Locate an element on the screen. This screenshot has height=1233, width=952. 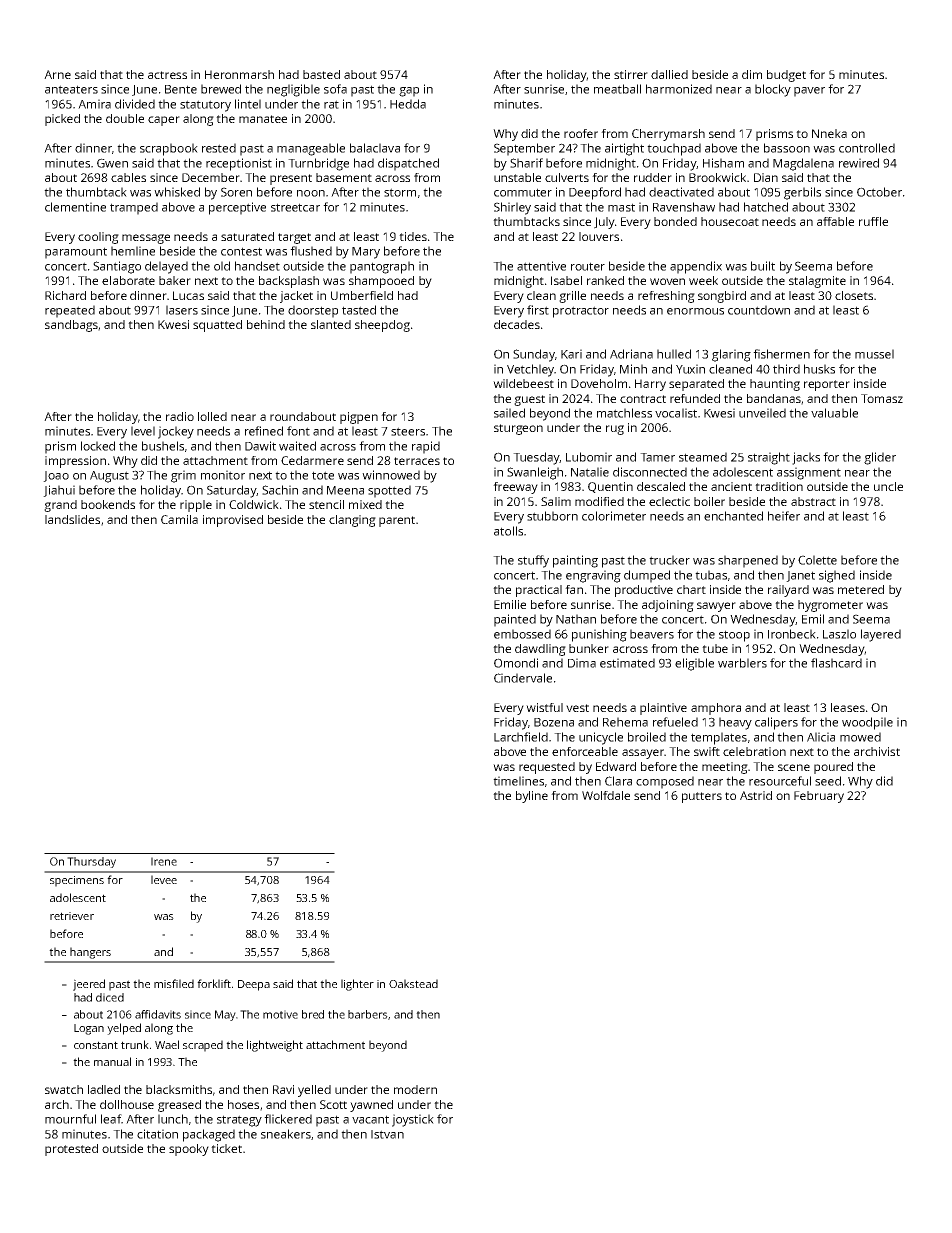
Arne is located at coordinates (57, 74).
